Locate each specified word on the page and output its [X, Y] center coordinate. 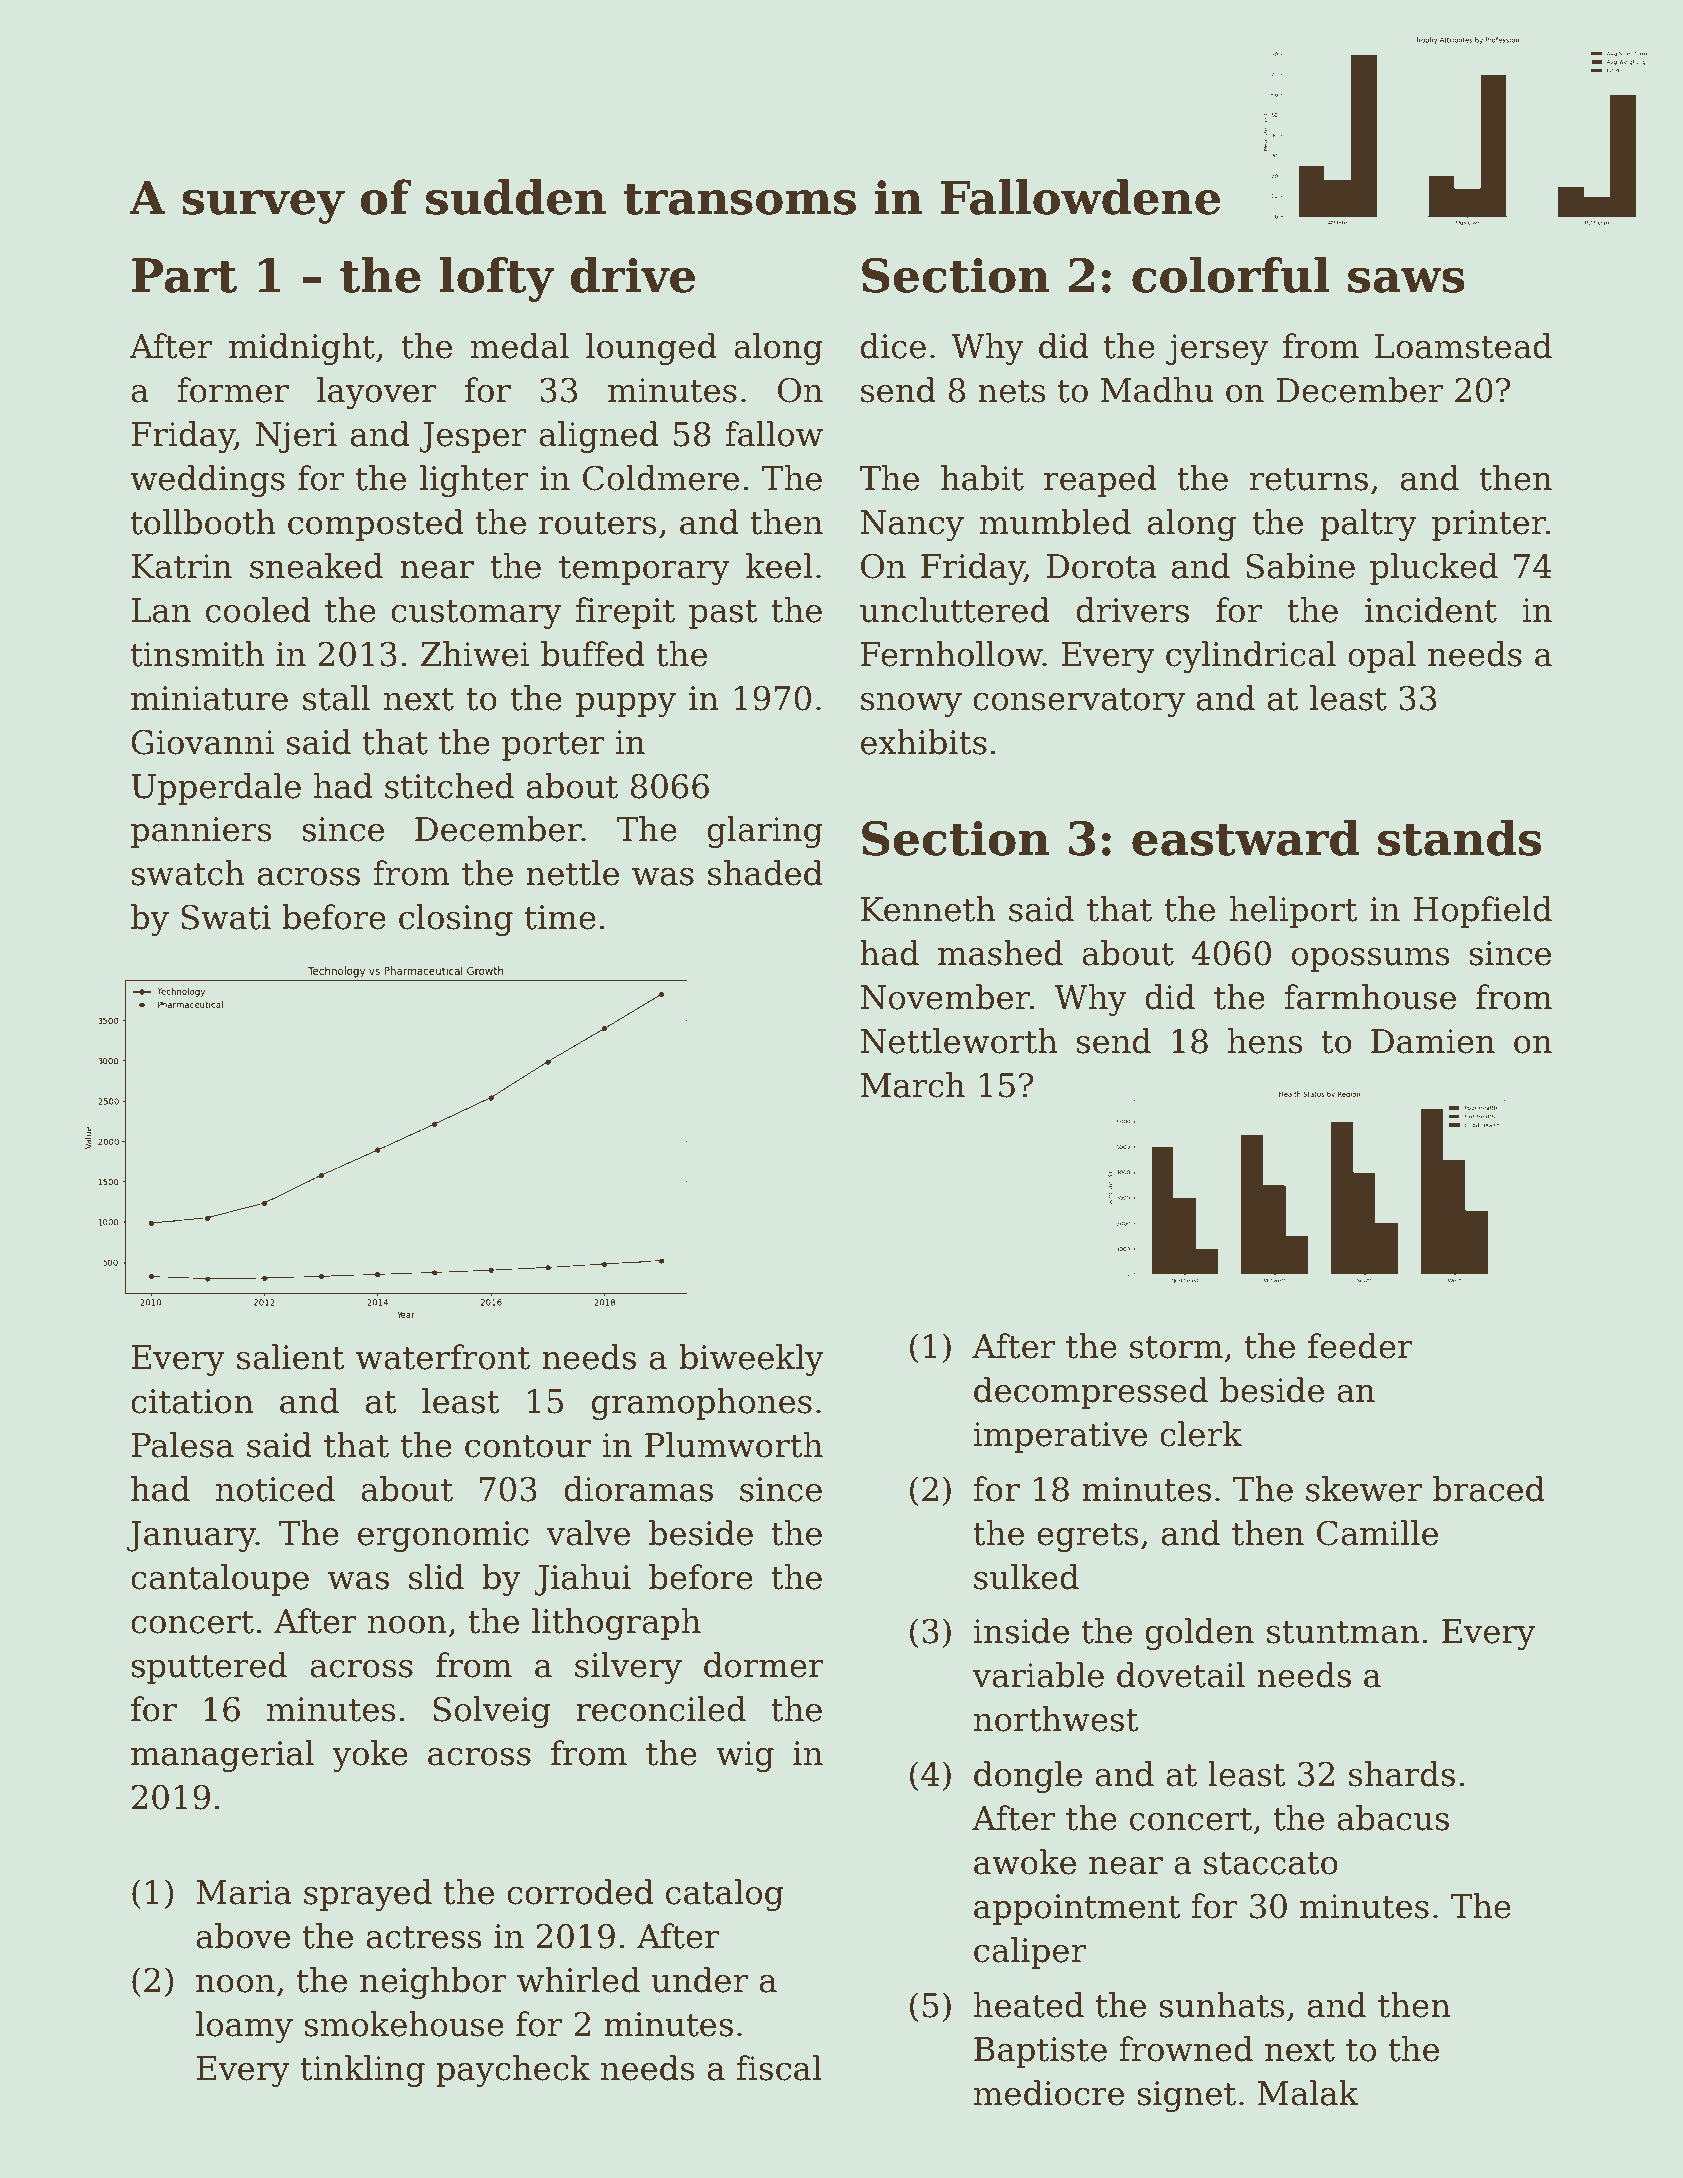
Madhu [1157, 390]
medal [519, 346]
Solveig [492, 1712]
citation [192, 1401]
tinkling [362, 2071]
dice [893, 346]
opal [1382, 657]
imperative [1060, 1437]
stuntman [1343, 1632]
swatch [188, 873]
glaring [765, 832]
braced [1489, 1489]
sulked [1026, 1577]
